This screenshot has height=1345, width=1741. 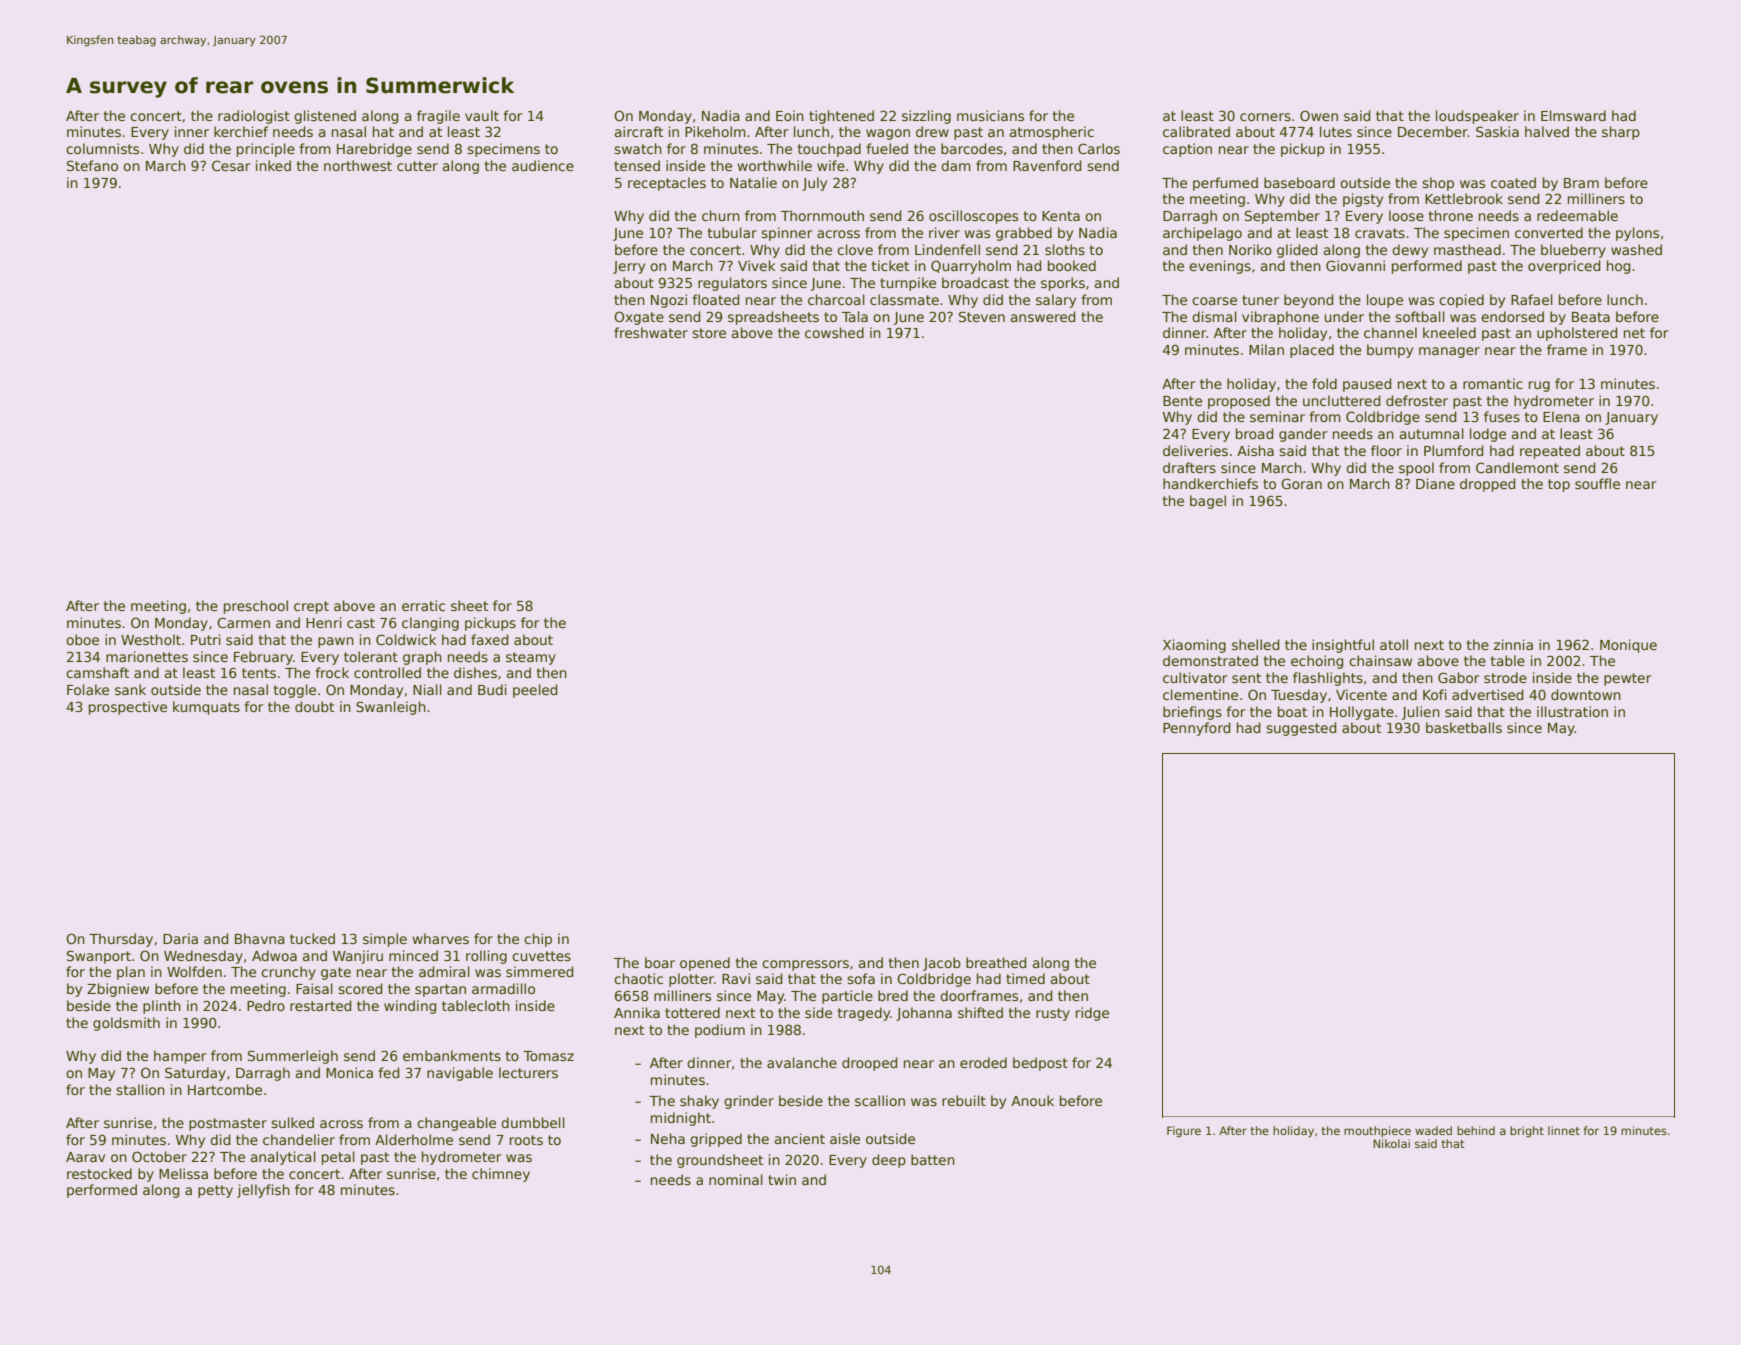 What do you see at coordinates (926, 117) in the screenshot?
I see `sizzling` at bounding box center [926, 117].
